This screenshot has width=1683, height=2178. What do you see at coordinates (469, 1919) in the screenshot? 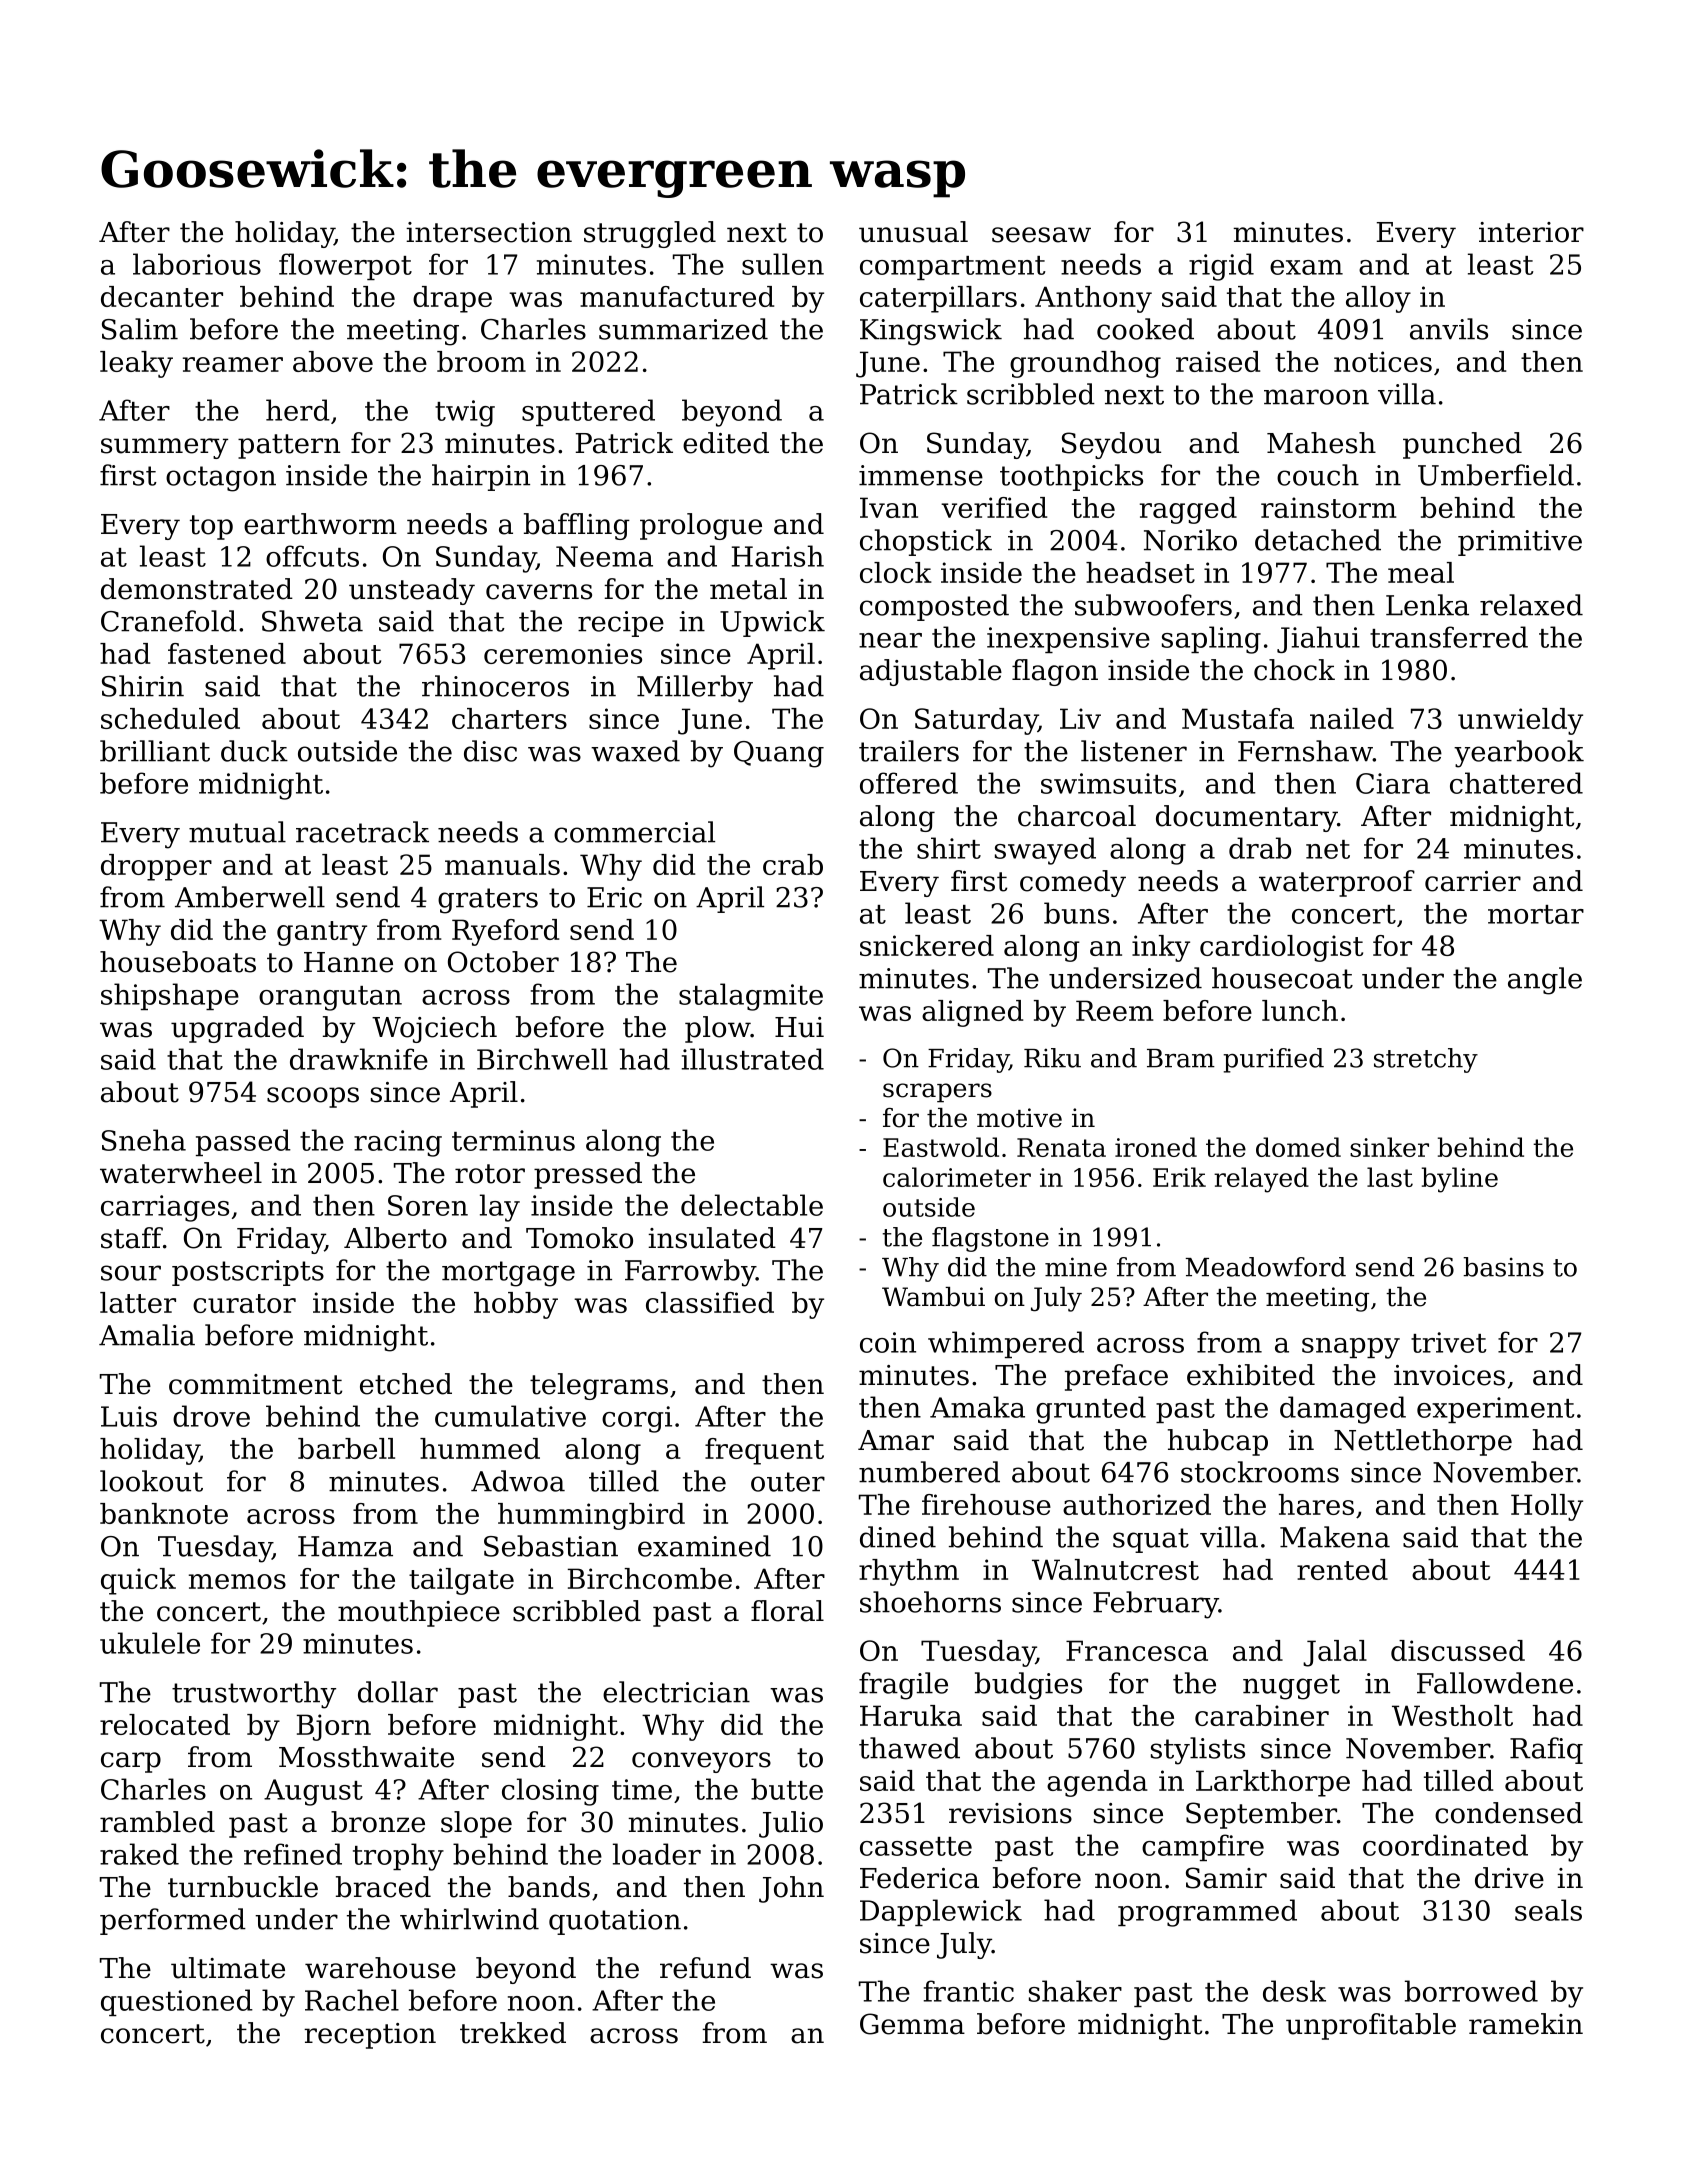
I see `whirlwind` at bounding box center [469, 1919].
